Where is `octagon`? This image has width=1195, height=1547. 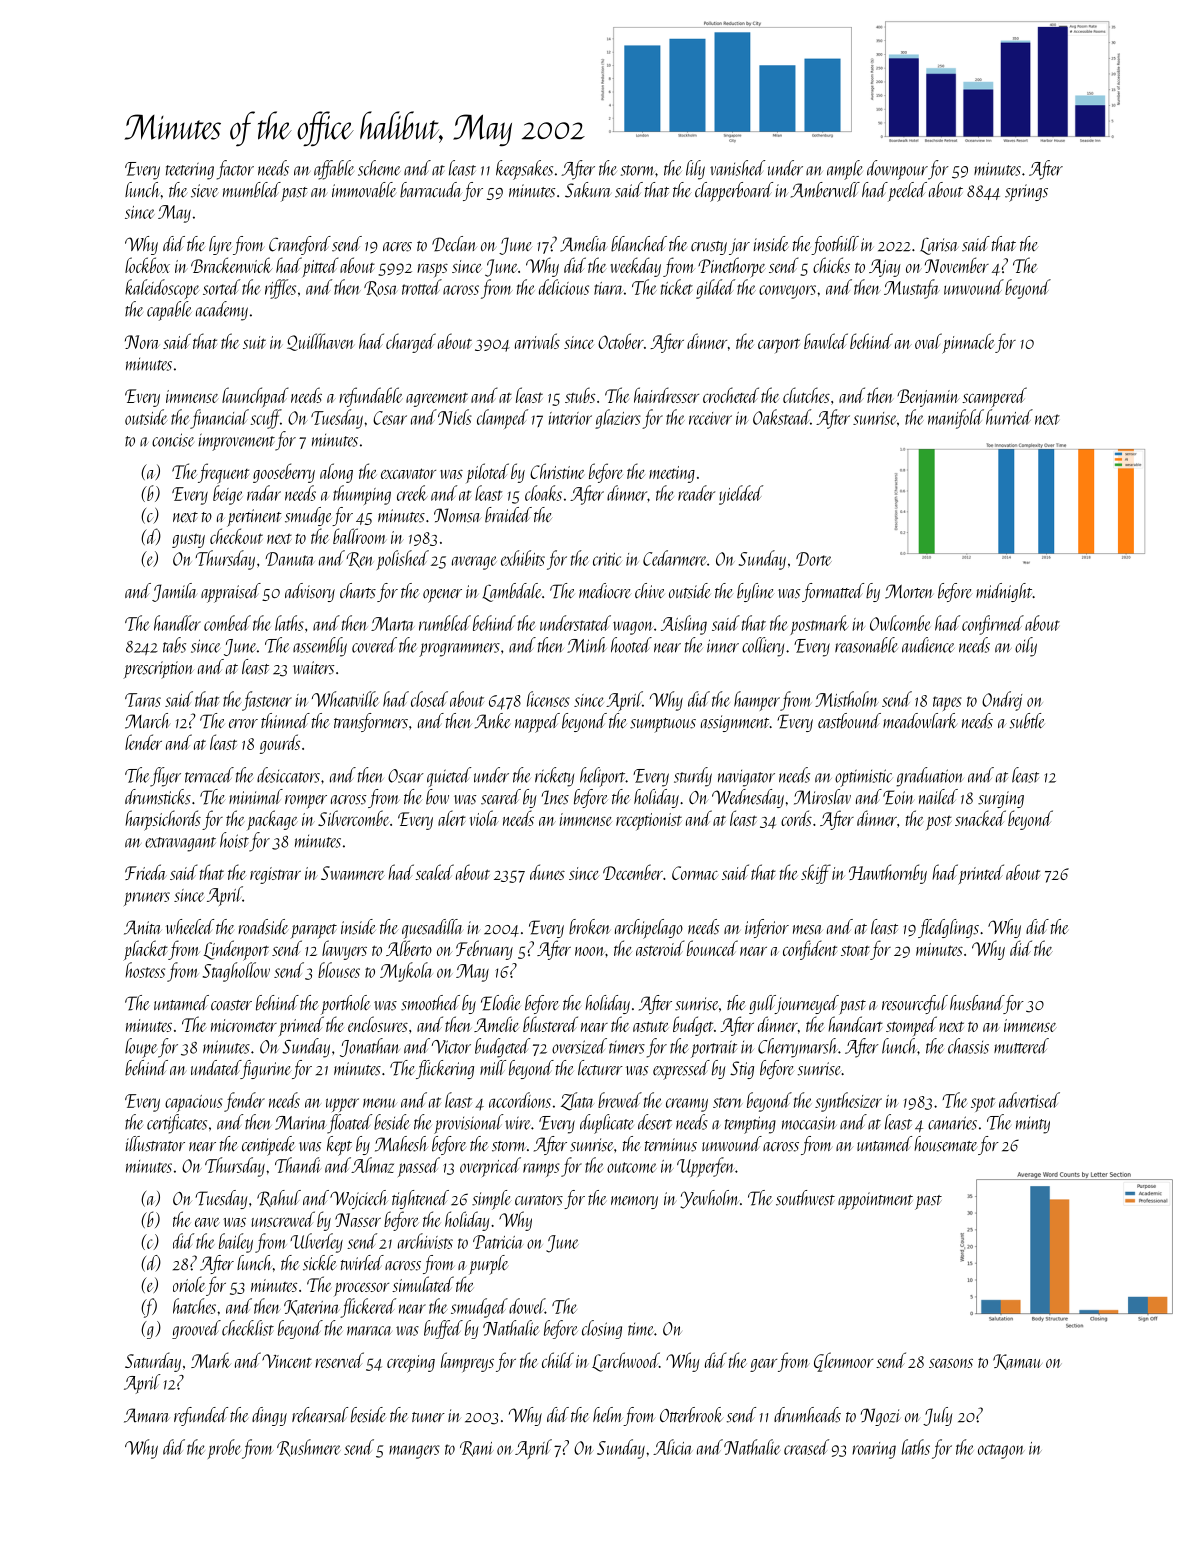 octagon is located at coordinates (1001, 1451).
